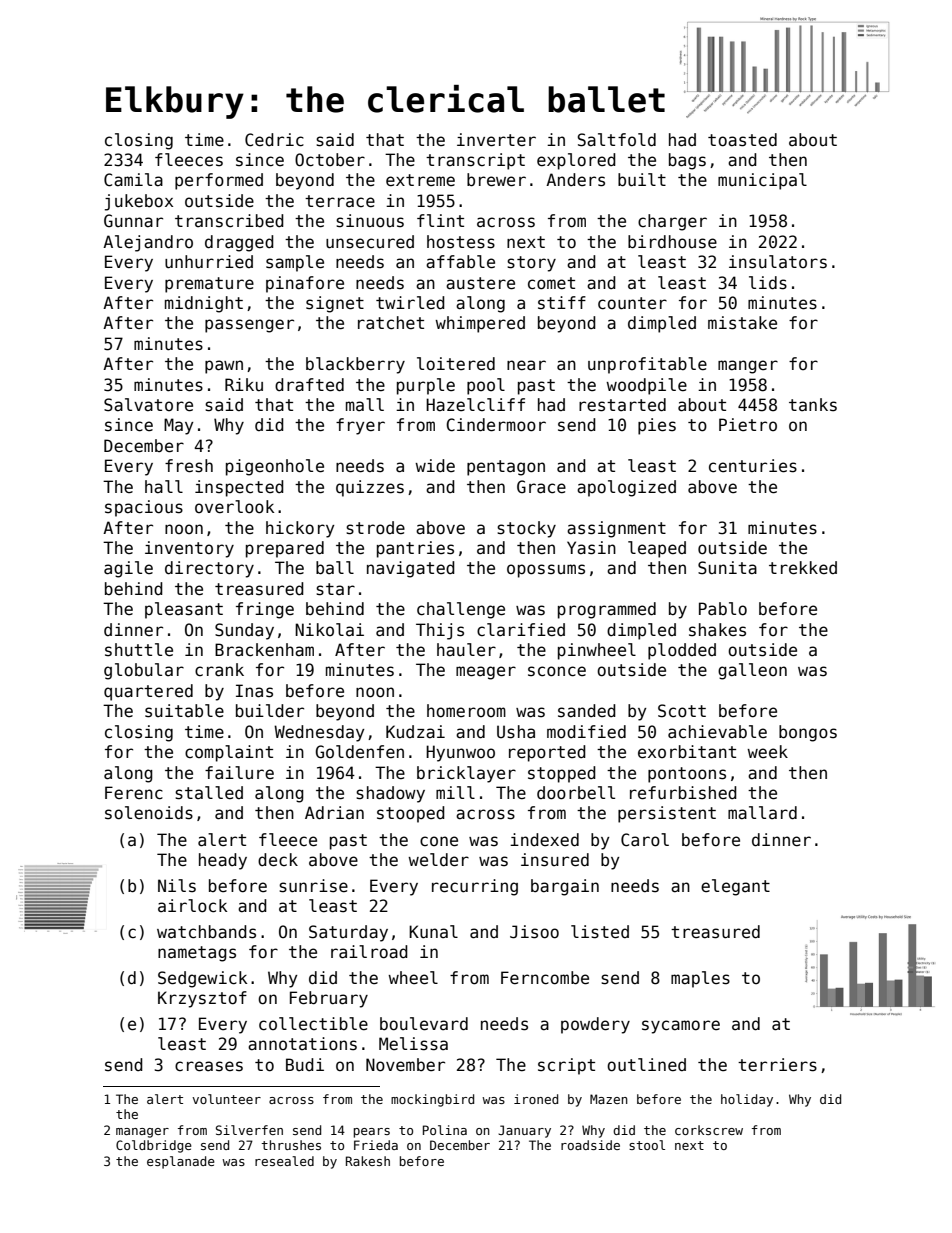 The width and height of the screenshot is (952, 1233). What do you see at coordinates (521, 630) in the screenshot?
I see `clarified` at bounding box center [521, 630].
